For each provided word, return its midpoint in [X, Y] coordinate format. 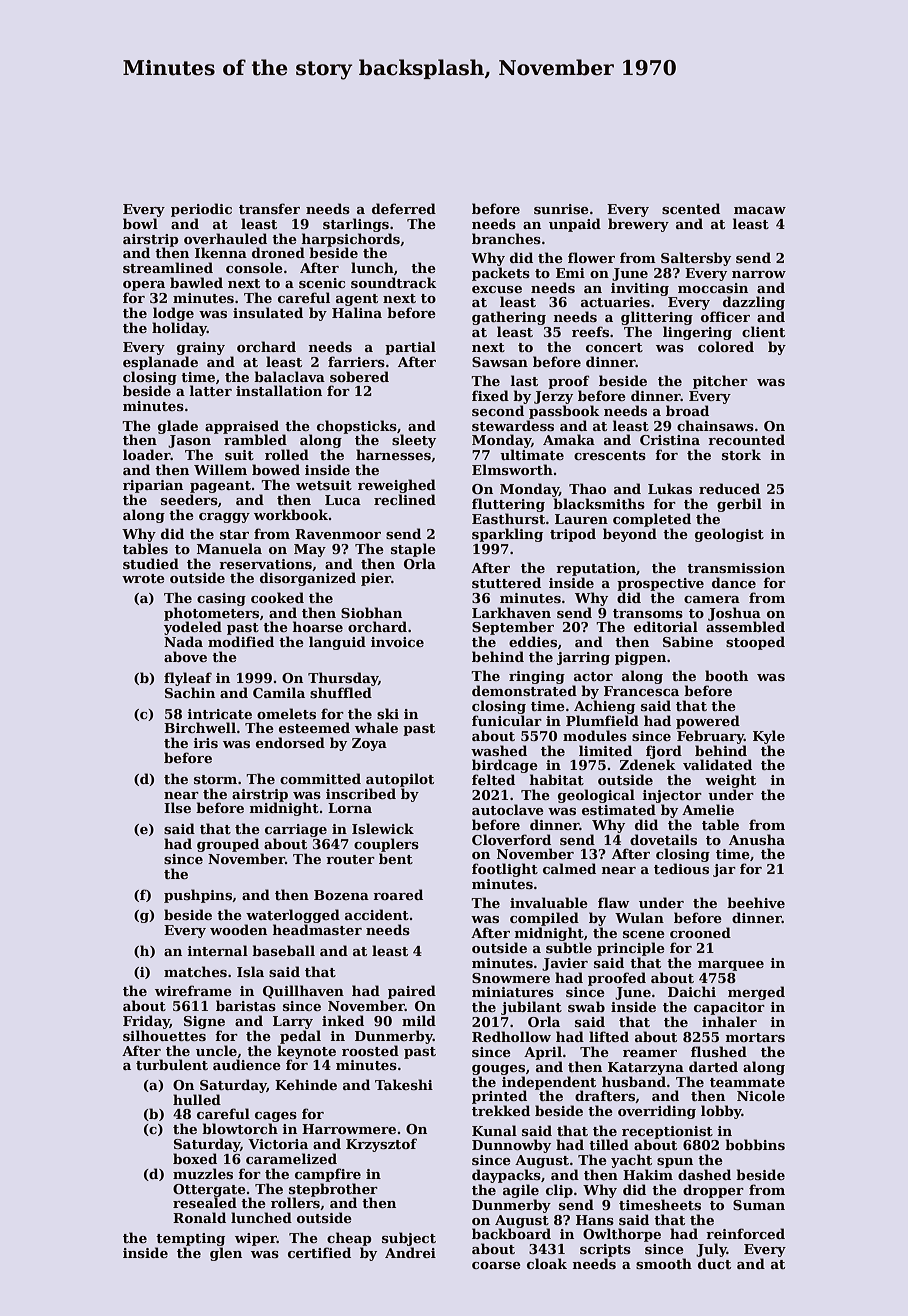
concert [614, 347]
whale [376, 727]
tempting [190, 1239]
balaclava [289, 376]
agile [521, 1191]
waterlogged [293, 916]
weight [730, 781]
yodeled [193, 628]
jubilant [531, 1008]
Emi [570, 273]
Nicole [761, 1095]
